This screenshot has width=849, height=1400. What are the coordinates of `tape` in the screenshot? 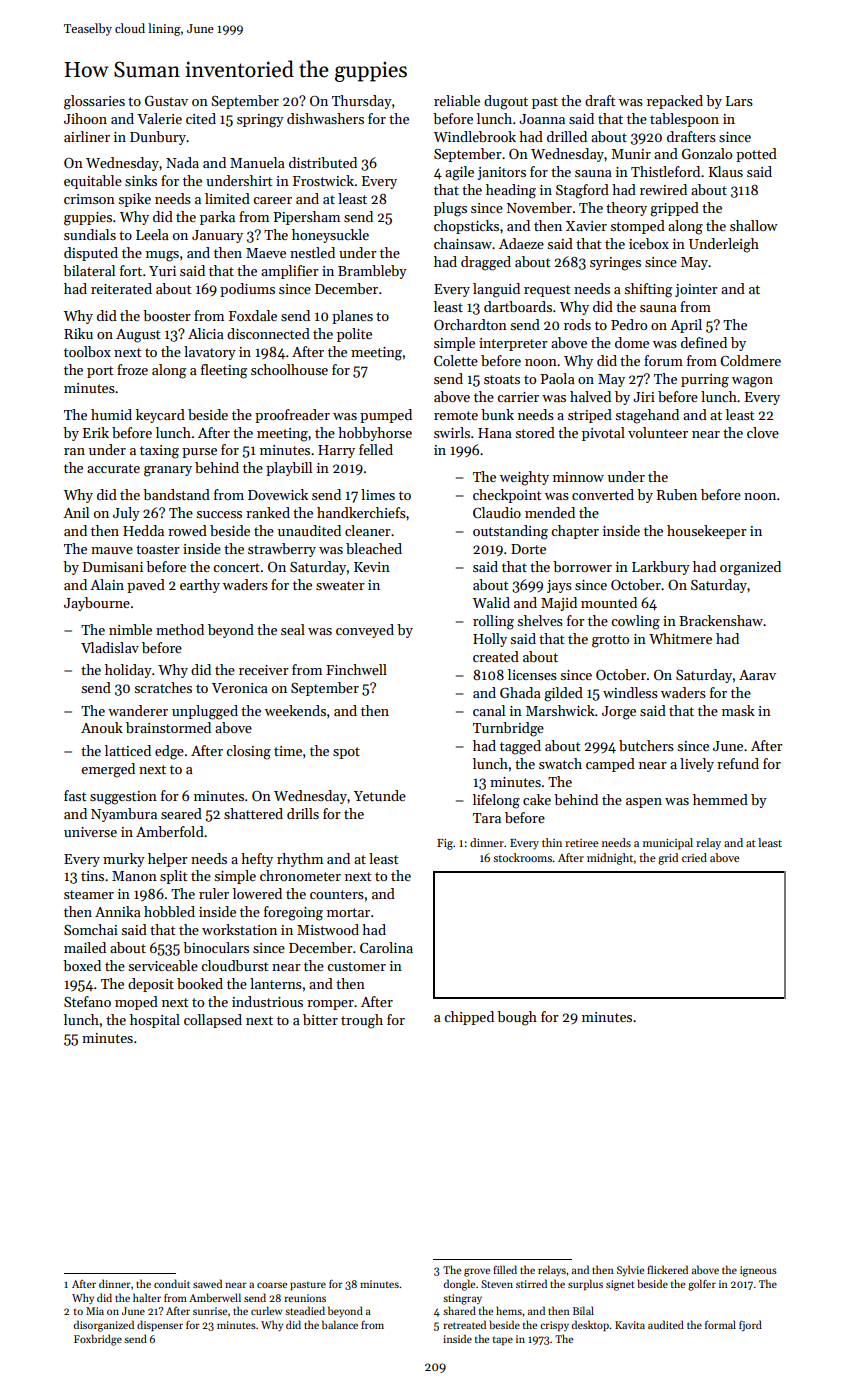 It's located at (503, 1341).
